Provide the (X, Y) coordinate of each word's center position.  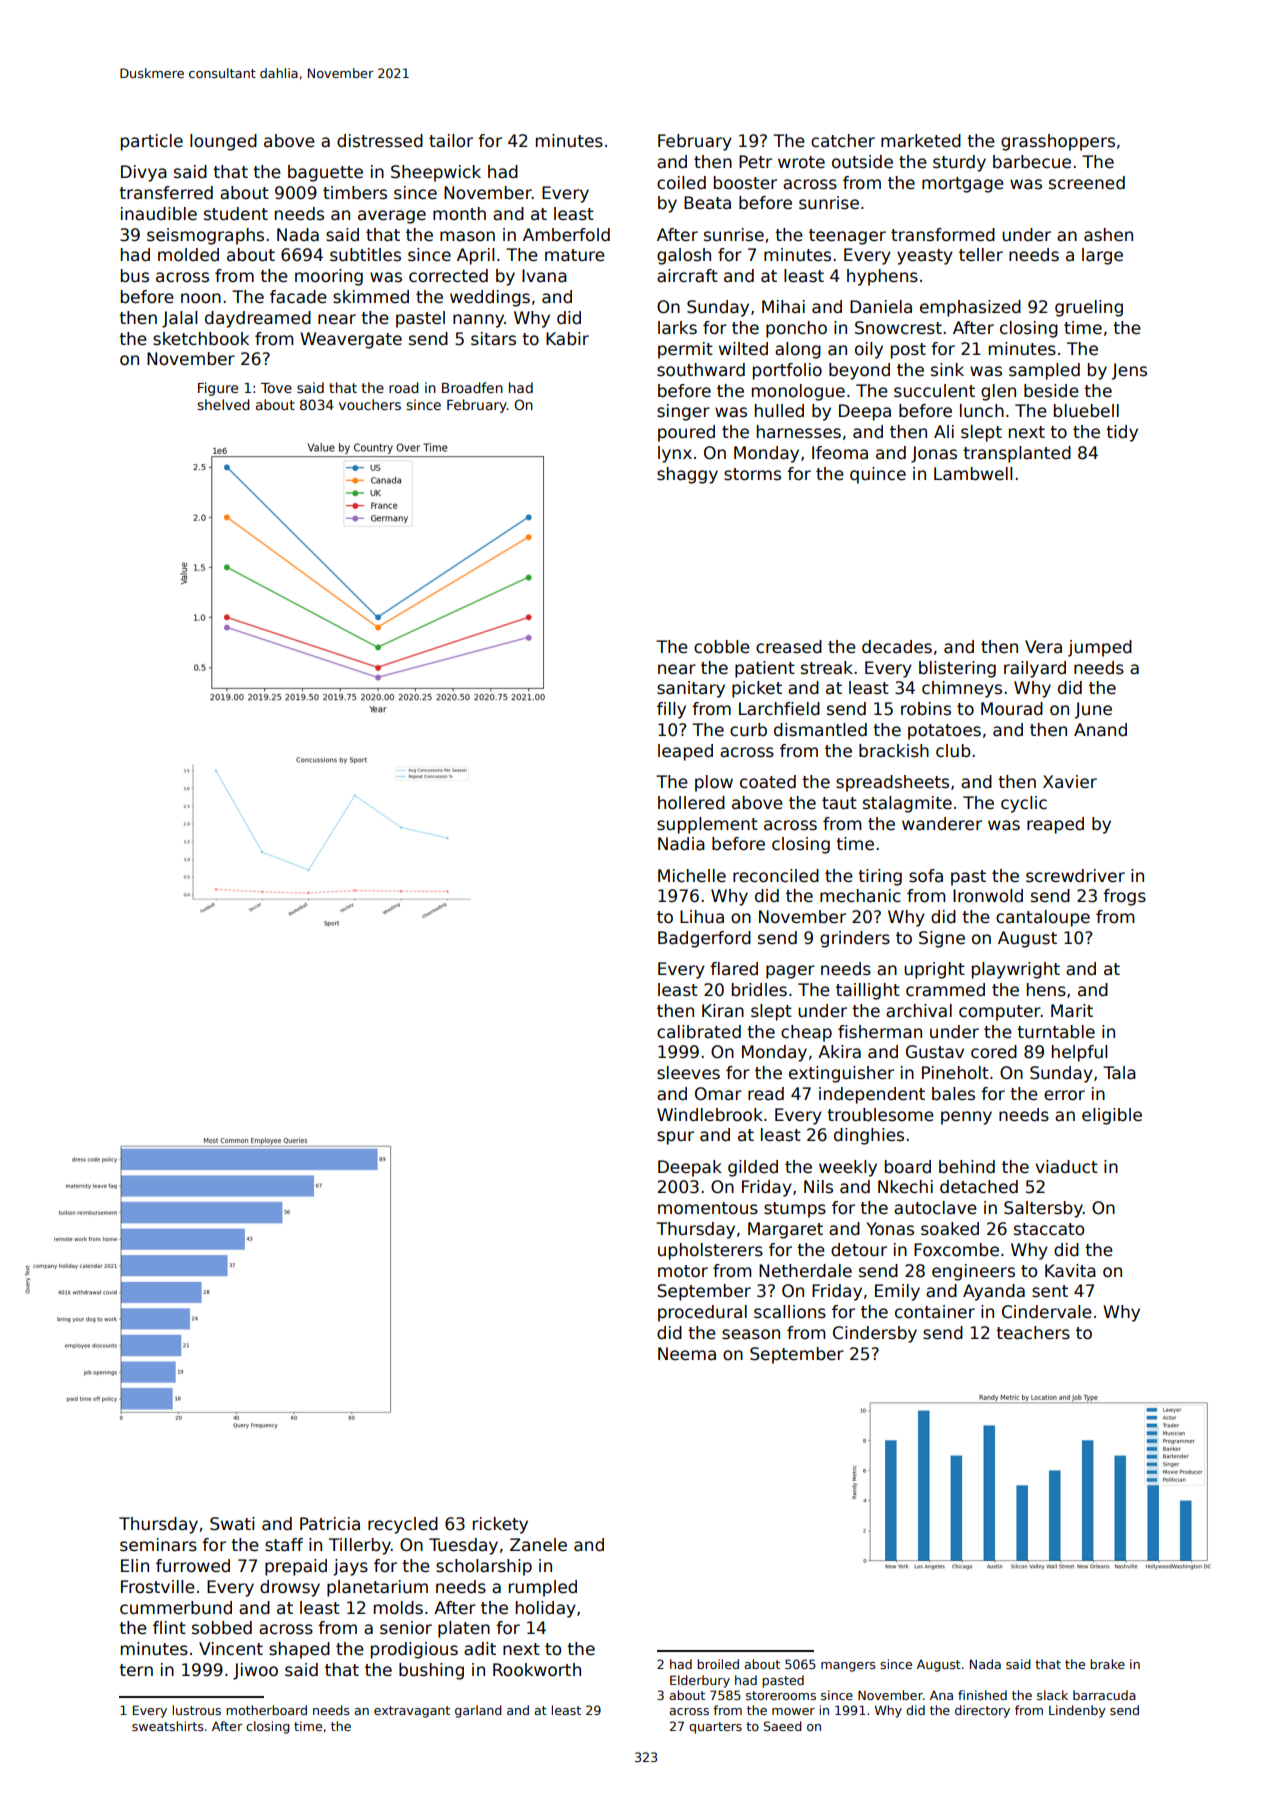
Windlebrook (710, 1115)
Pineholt (955, 1073)
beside (1051, 391)
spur (675, 1138)
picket (757, 689)
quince (878, 475)
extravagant (412, 1712)
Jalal (179, 319)
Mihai (783, 307)
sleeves (688, 1073)
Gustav (935, 1052)
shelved (223, 404)
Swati (232, 1524)
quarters (715, 1728)
